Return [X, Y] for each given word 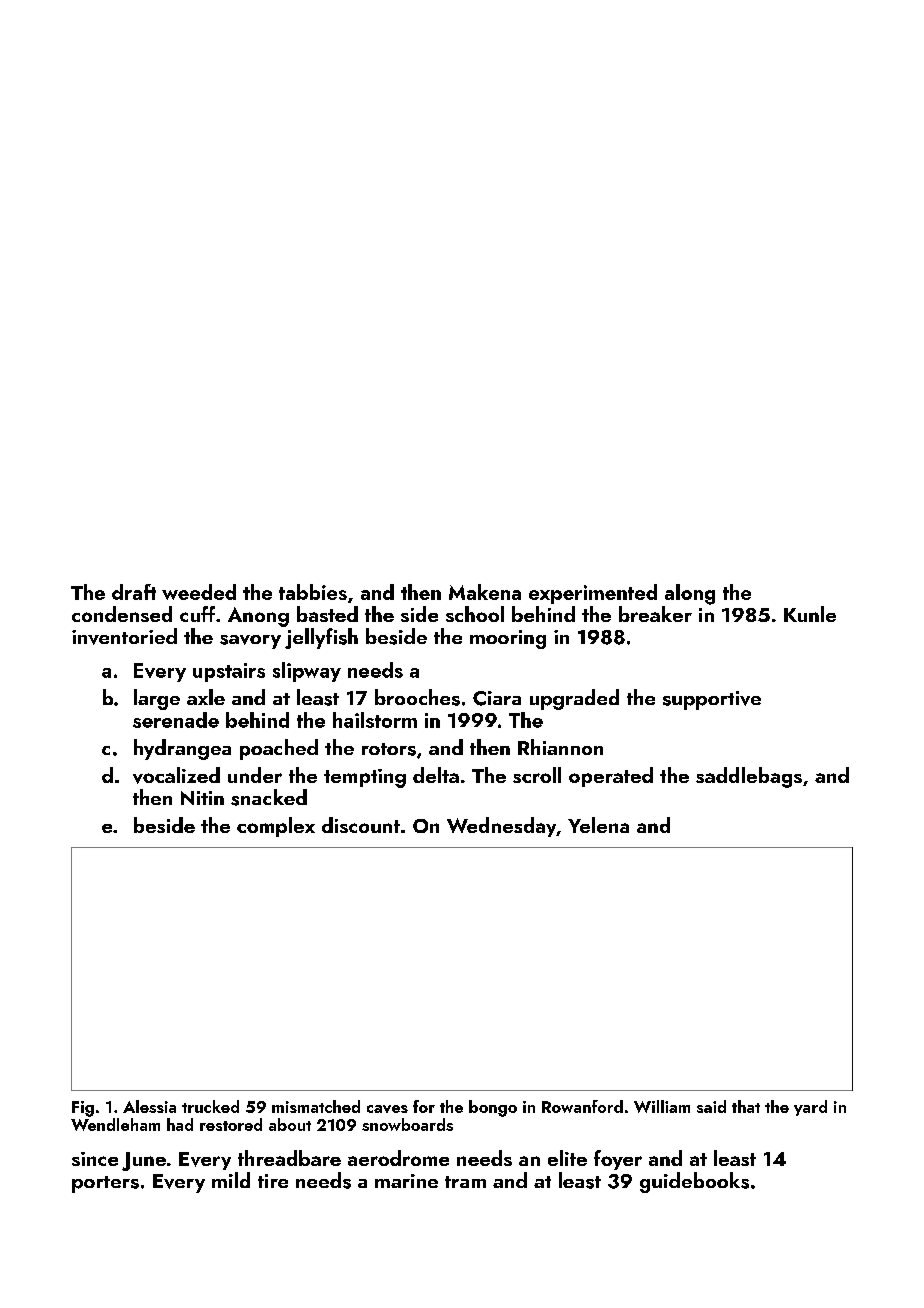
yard [810, 1108]
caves [387, 1109]
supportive [712, 700]
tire [273, 1181]
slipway [307, 672]
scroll [537, 775]
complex [276, 827]
